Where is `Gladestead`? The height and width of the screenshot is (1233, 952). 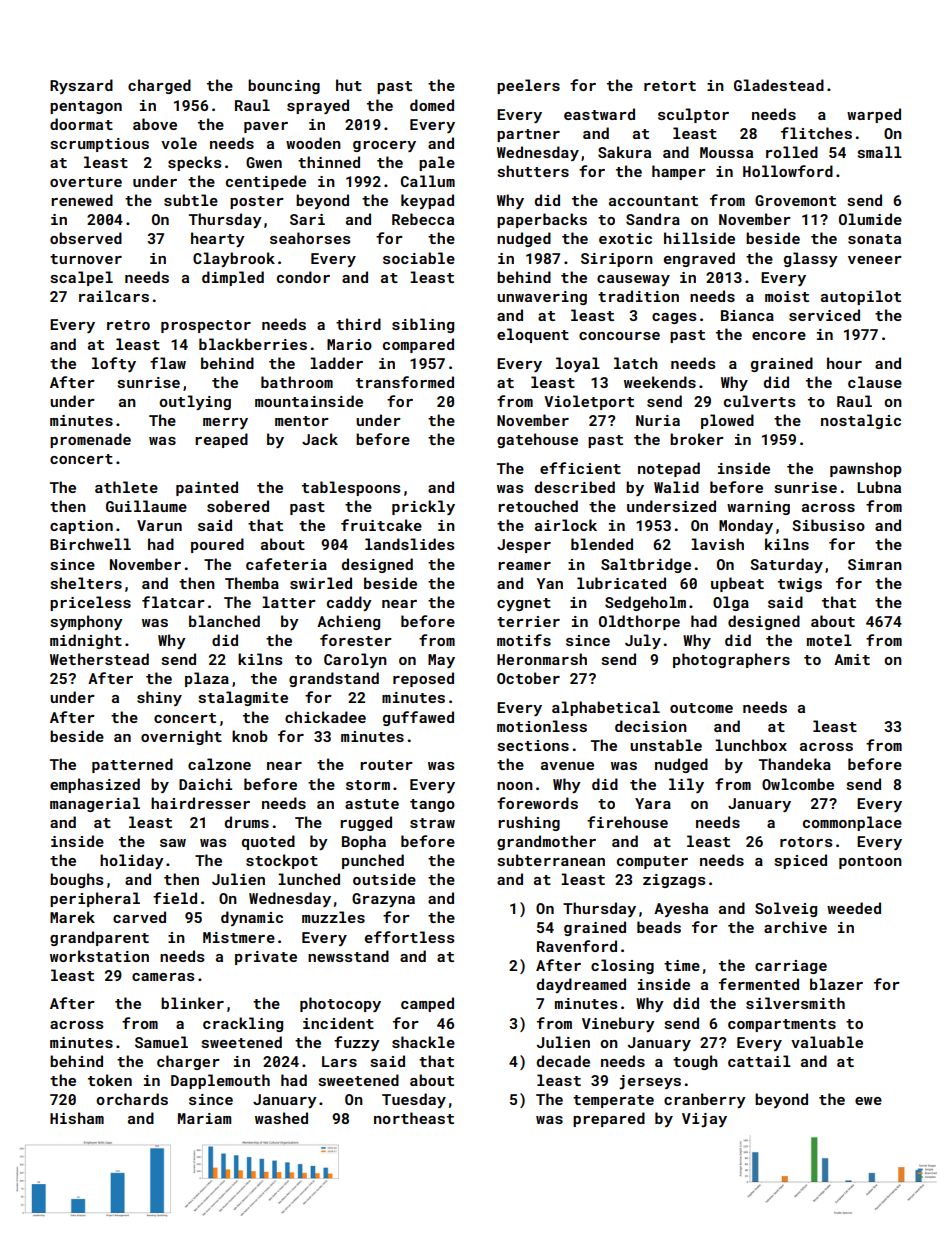 Gladestead is located at coordinates (779, 85).
